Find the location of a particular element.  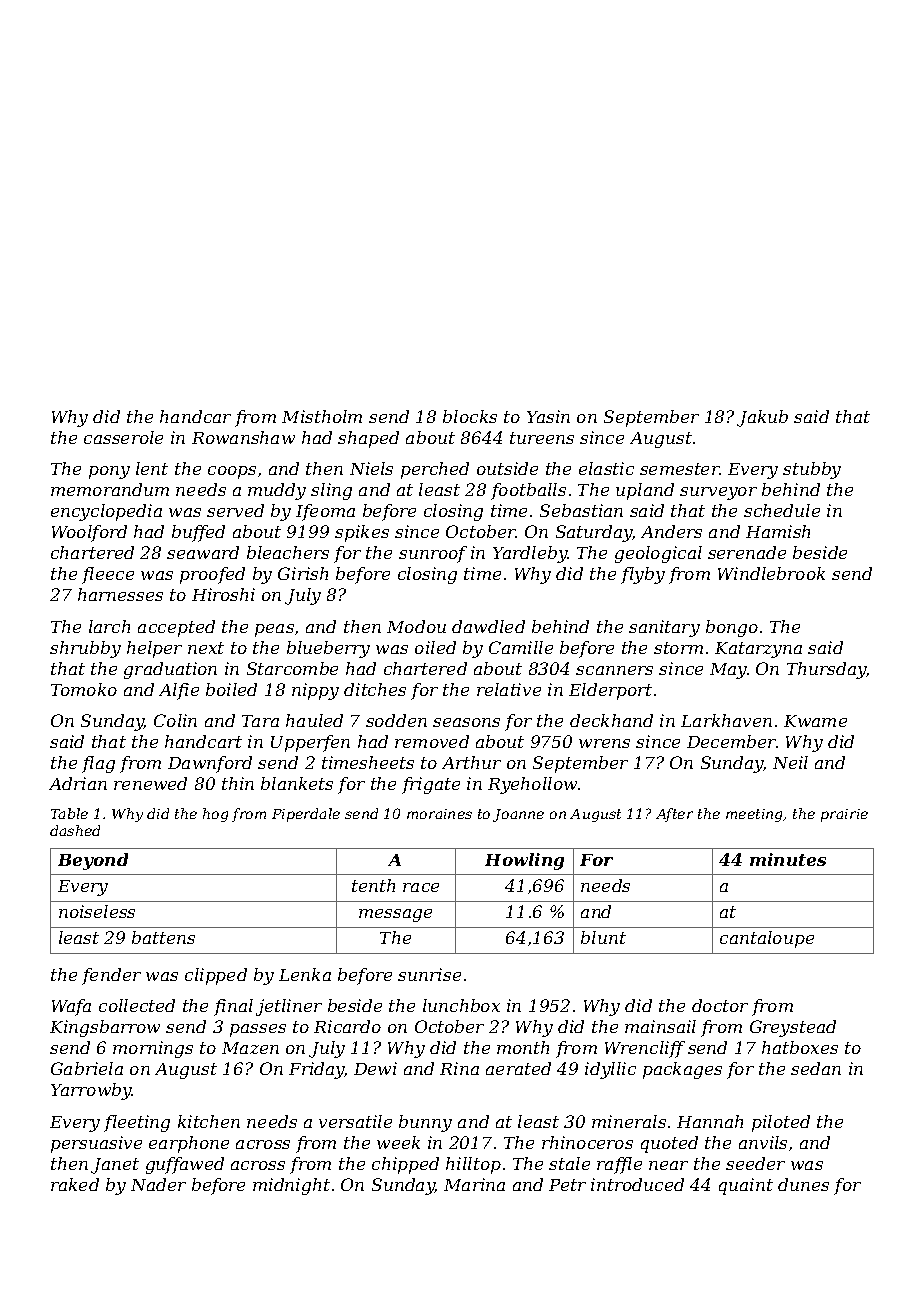

stubby is located at coordinates (812, 470).
